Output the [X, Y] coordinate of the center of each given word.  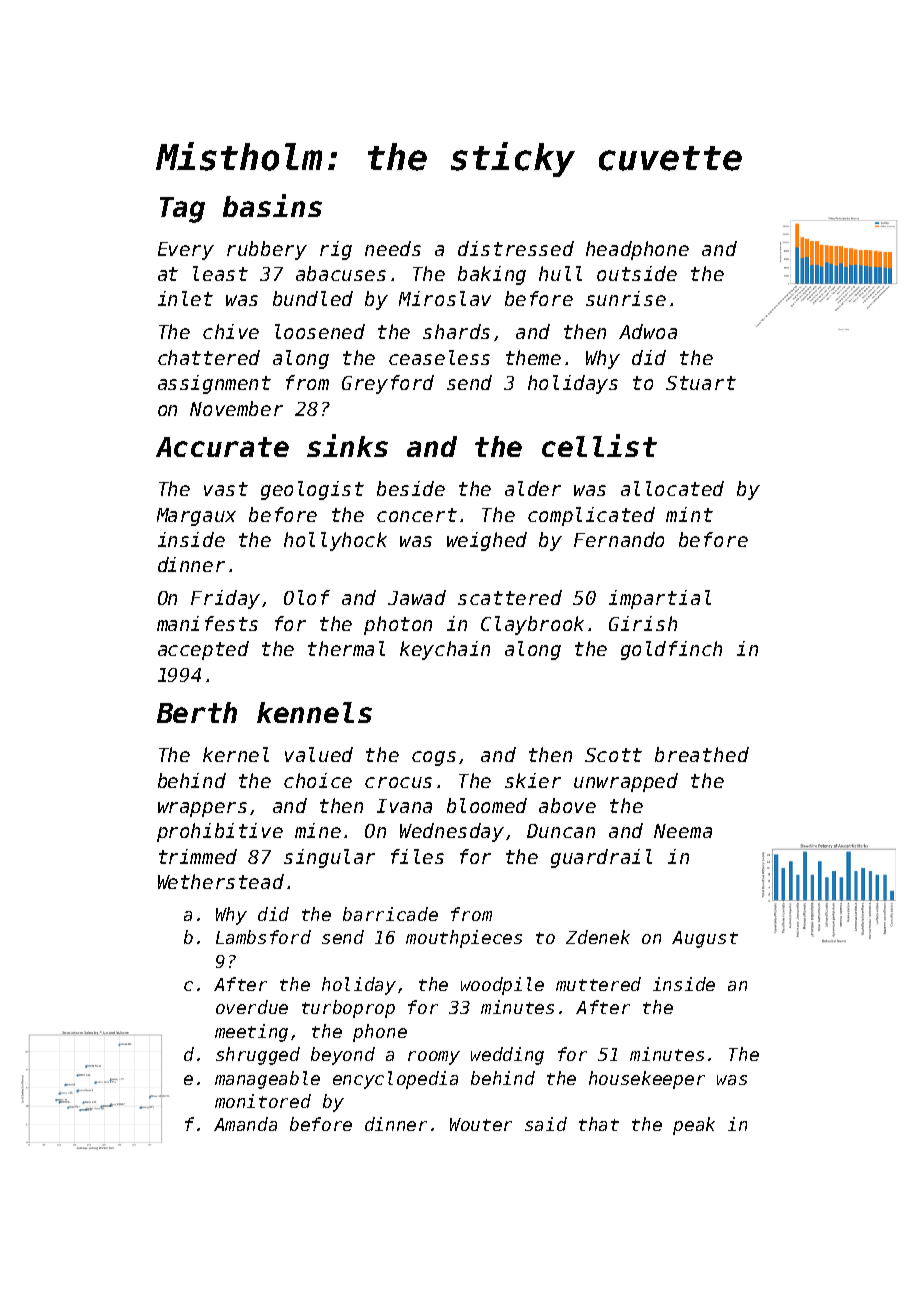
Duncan [561, 831]
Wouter [481, 1124]
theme [533, 357]
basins [272, 205]
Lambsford [263, 937]
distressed [516, 248]
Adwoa [648, 331]
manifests [207, 623]
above [567, 805]
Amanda [245, 1124]
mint [689, 514]
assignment [214, 384]
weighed [487, 541]
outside [637, 273]
